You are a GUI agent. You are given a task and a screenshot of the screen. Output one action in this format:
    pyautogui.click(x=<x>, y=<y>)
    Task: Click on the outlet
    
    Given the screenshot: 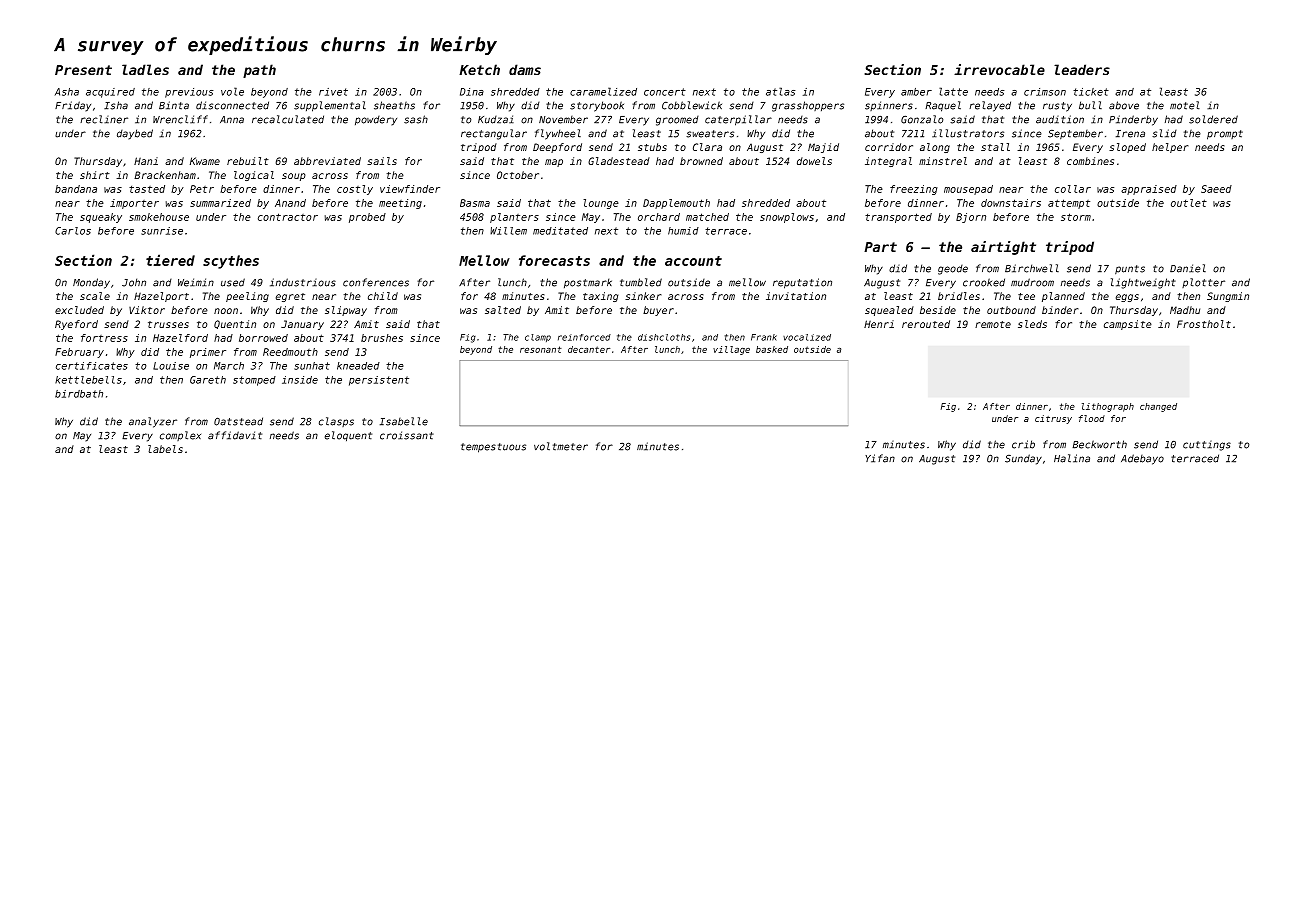 What is the action you would take?
    pyautogui.click(x=1189, y=203)
